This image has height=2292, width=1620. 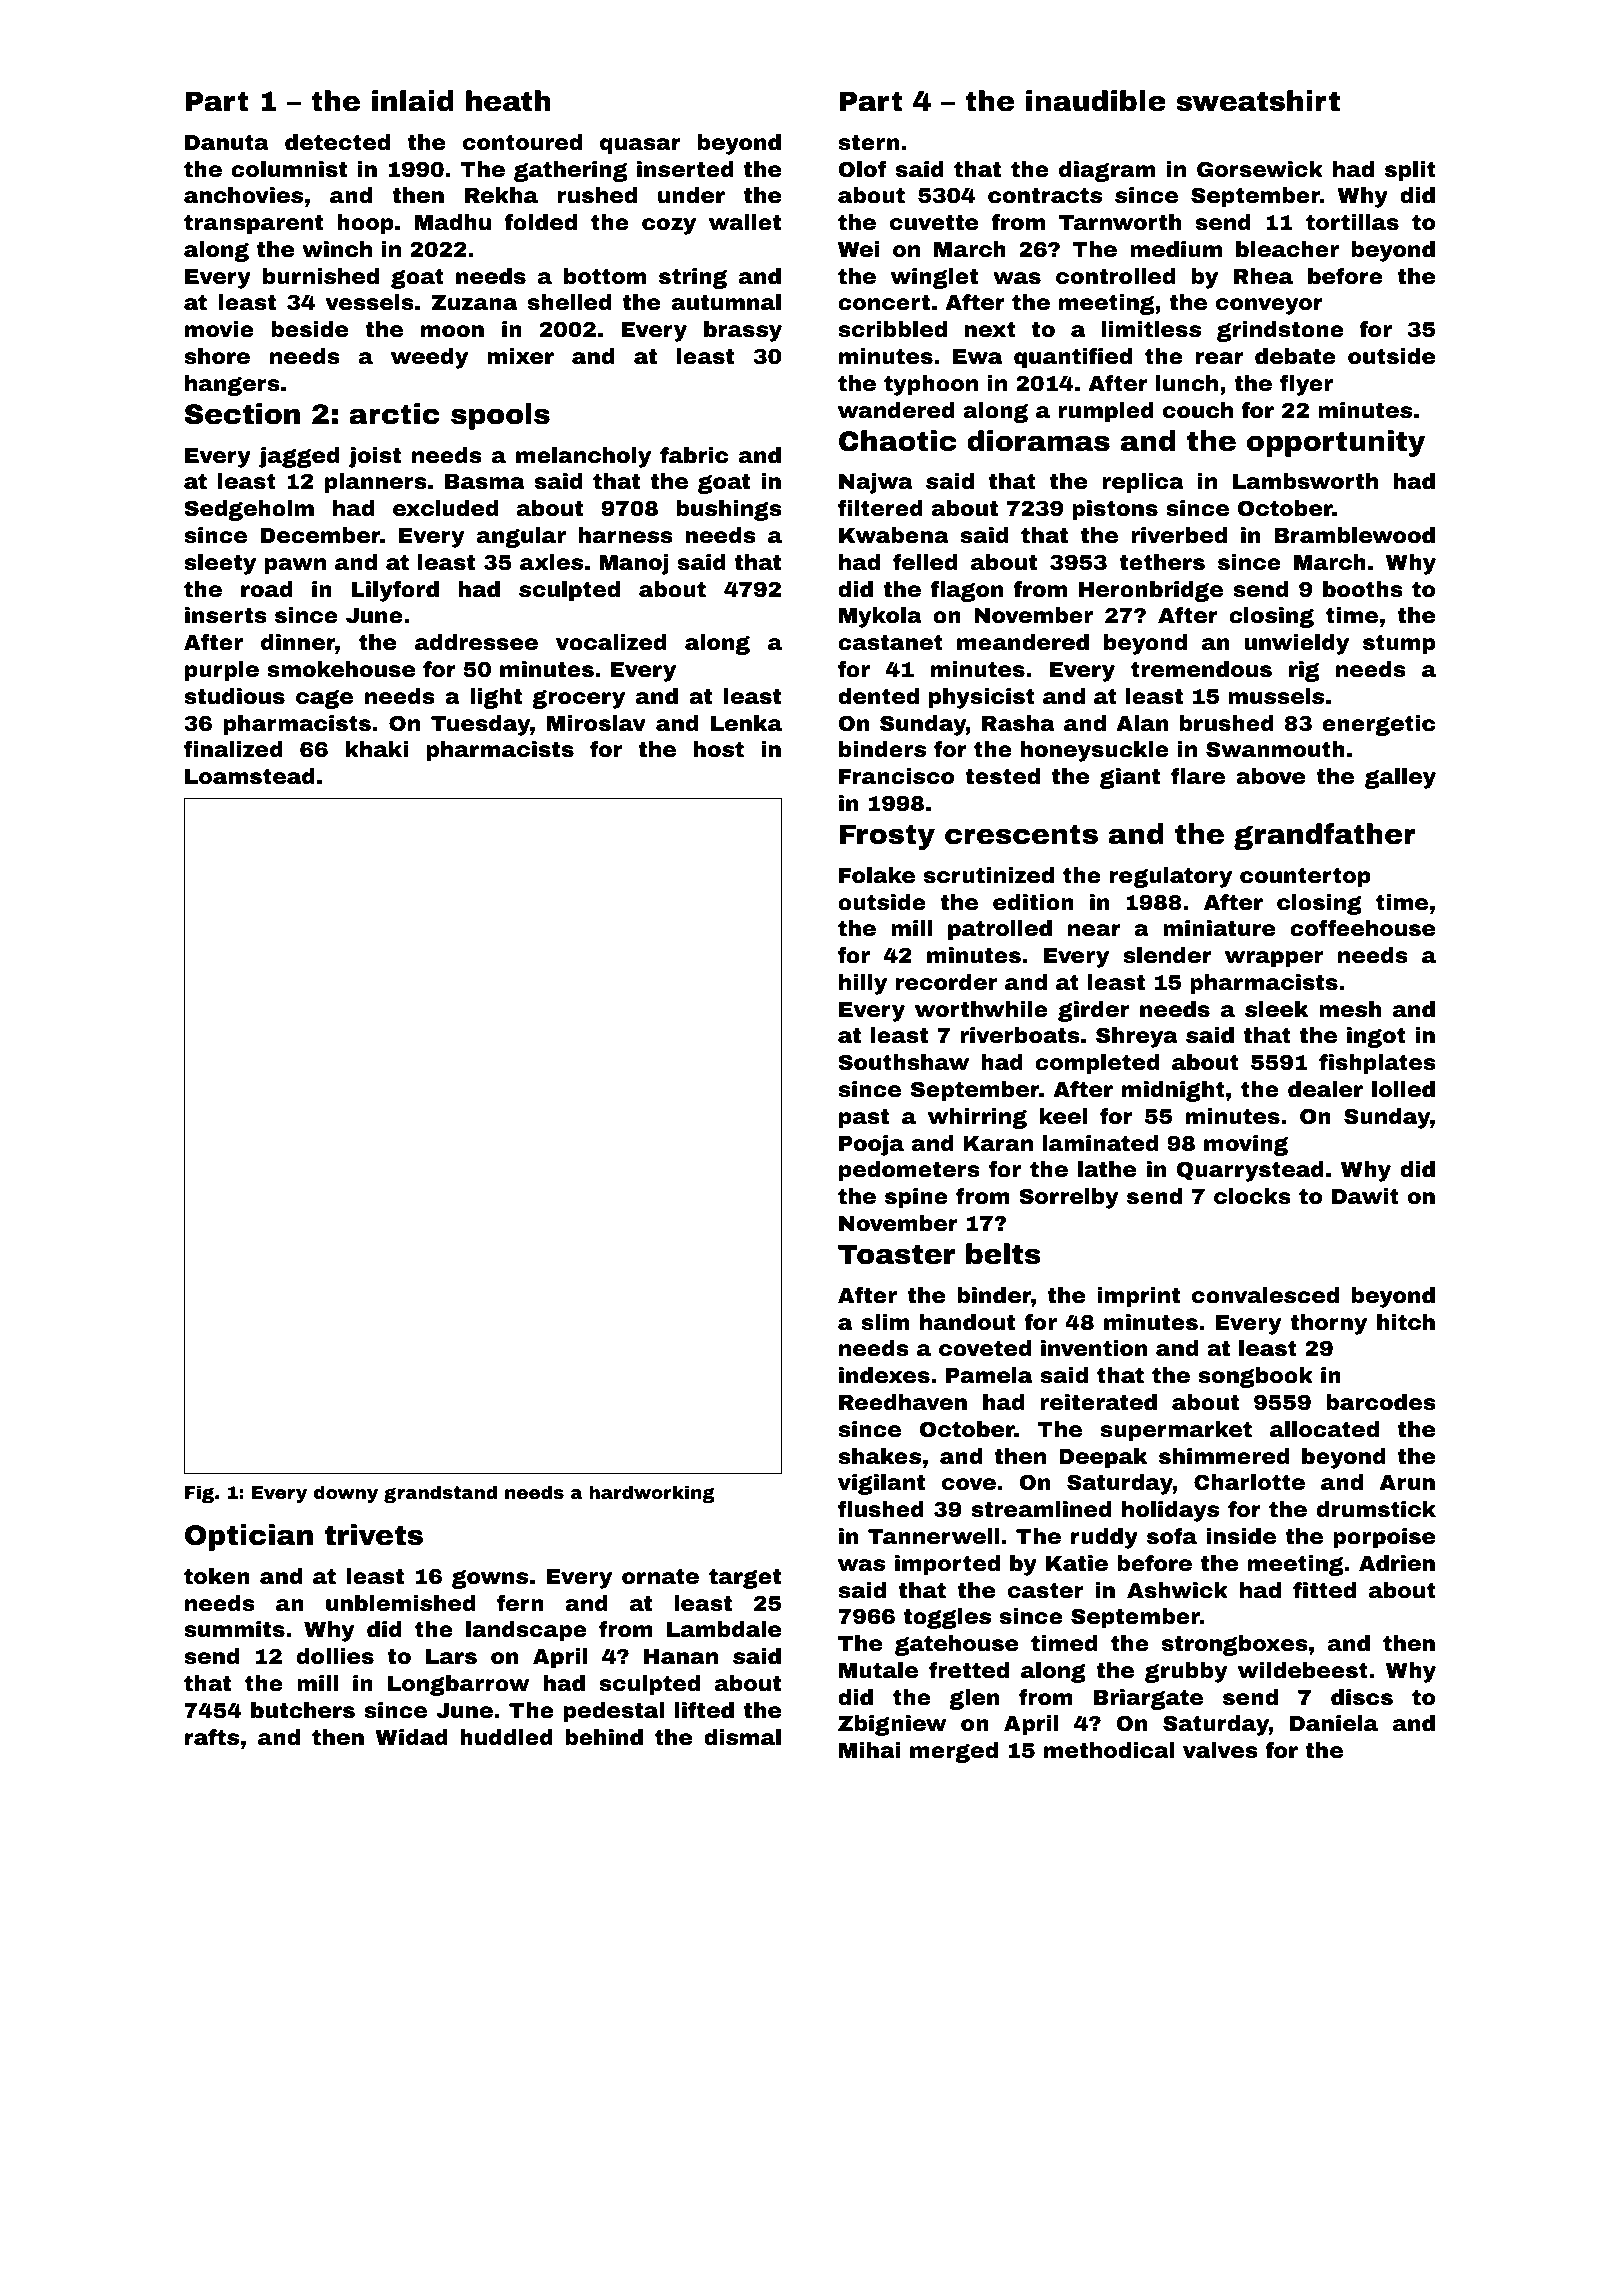 I want to click on midnight, so click(x=1173, y=1091).
